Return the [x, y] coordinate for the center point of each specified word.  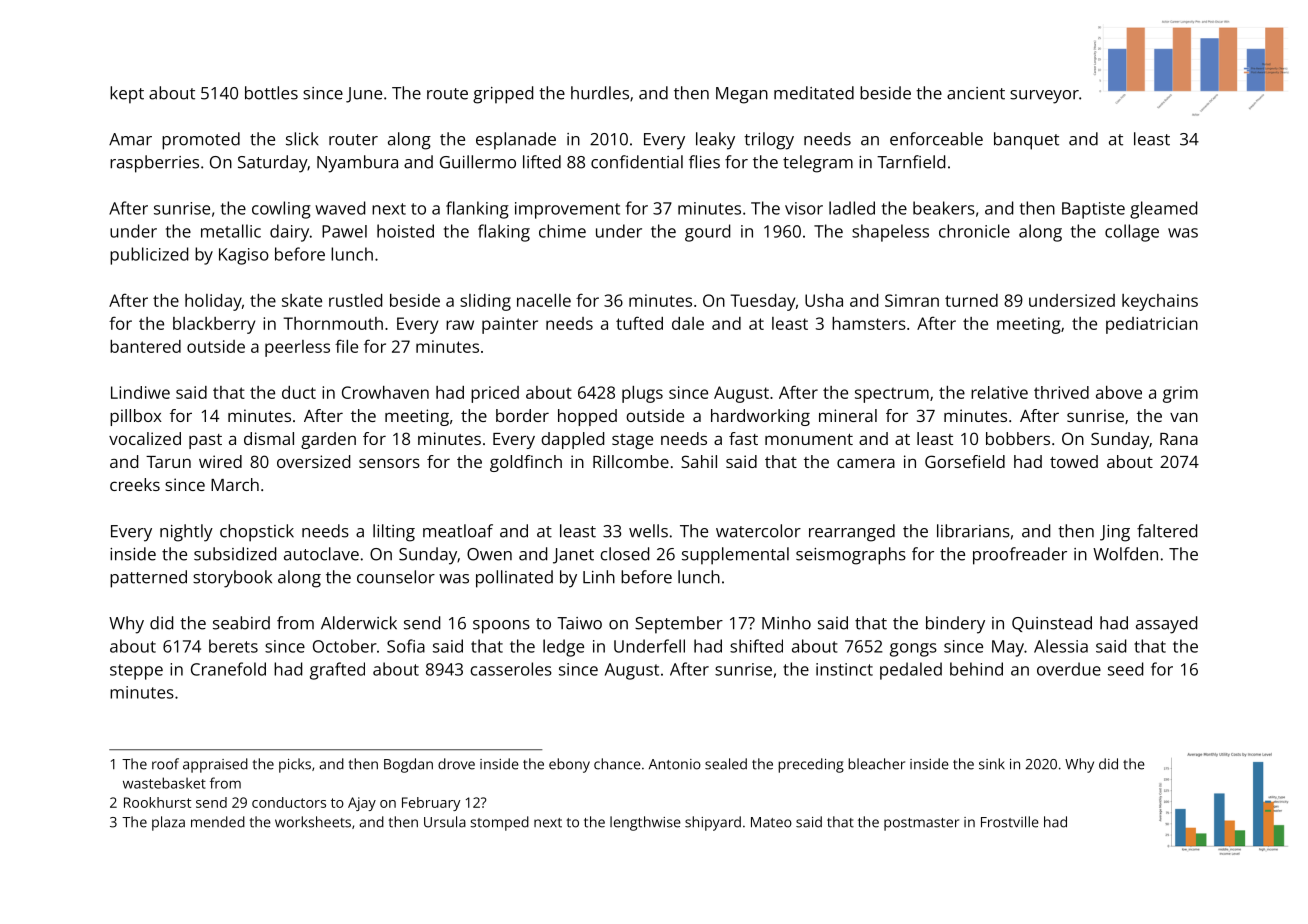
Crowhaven [385, 392]
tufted [639, 323]
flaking [504, 233]
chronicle [974, 231]
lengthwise [645, 823]
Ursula [445, 822]
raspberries [154, 164]
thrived [1061, 392]
